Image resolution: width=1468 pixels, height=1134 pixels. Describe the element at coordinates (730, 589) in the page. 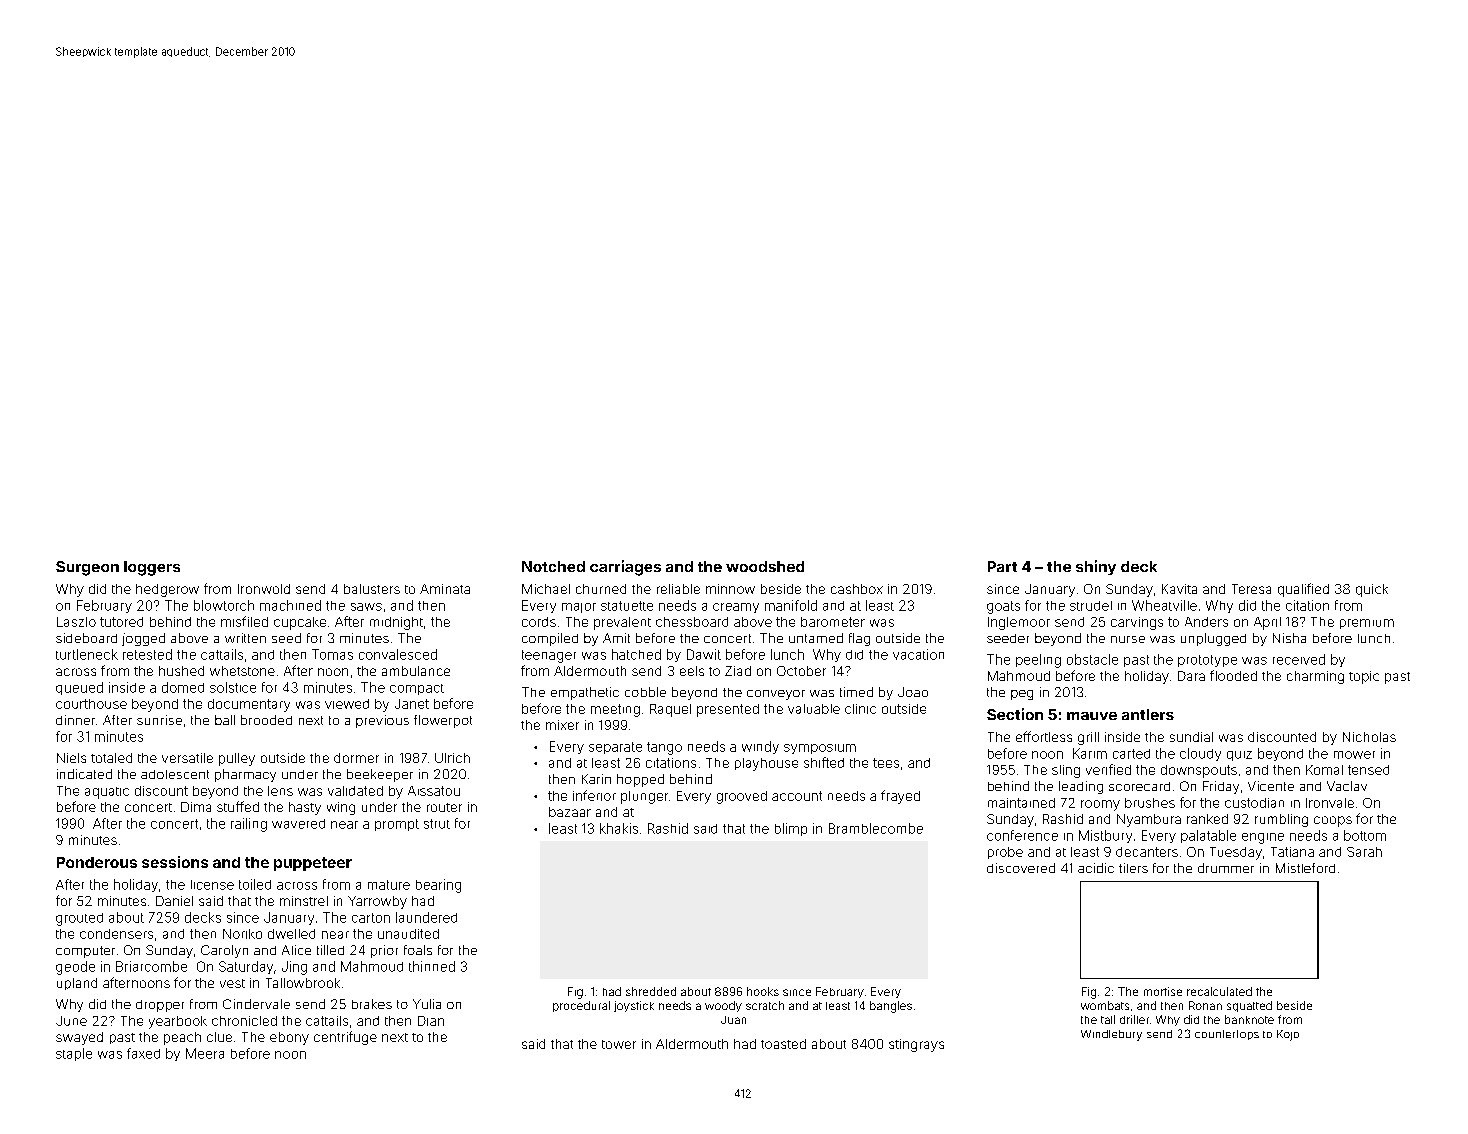

I see `minnow` at that location.
